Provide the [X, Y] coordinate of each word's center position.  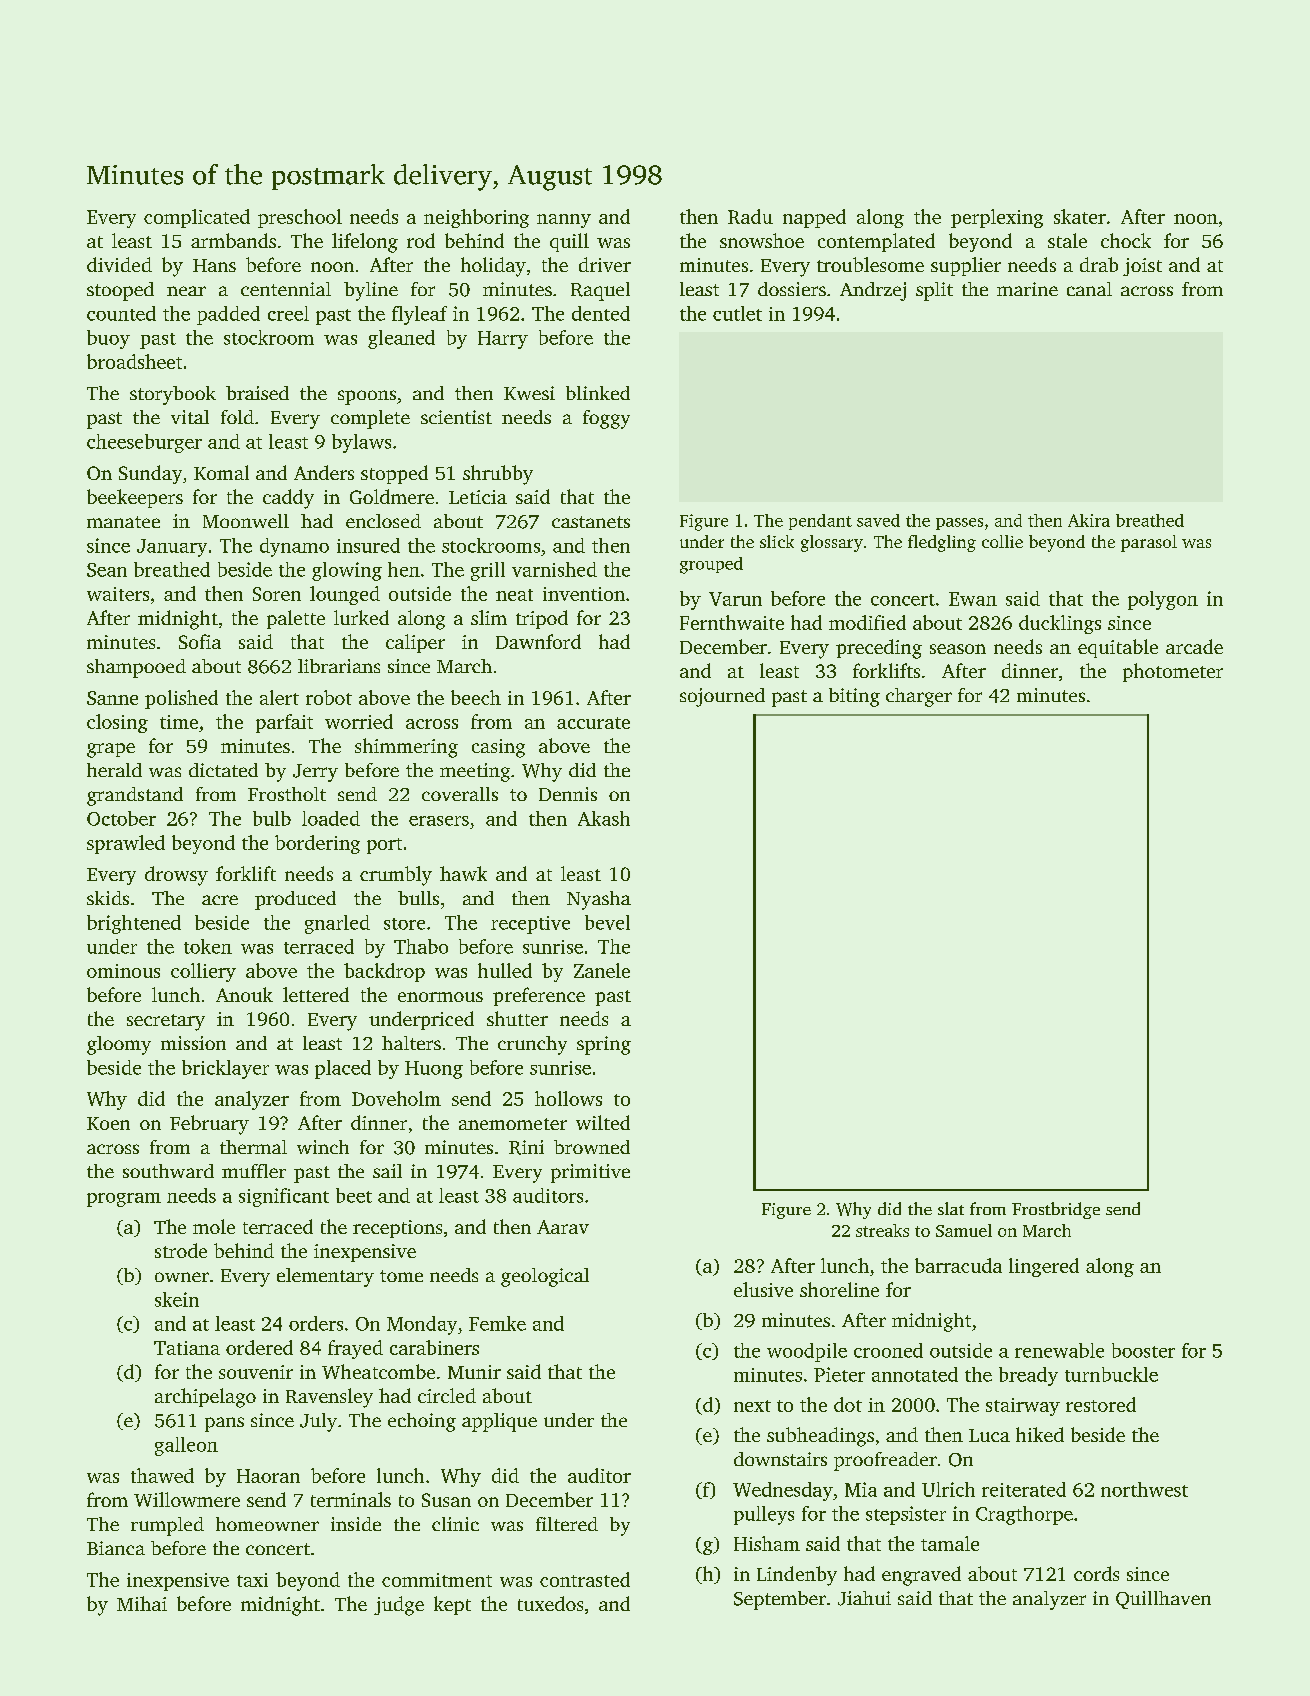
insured [368, 545]
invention [584, 594]
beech [476, 697]
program [124, 1200]
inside [356, 1524]
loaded [331, 818]
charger [919, 697]
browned [592, 1147]
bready [1028, 1376]
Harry [503, 340]
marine [1027, 289]
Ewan [973, 599]
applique [499, 1422]
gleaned [401, 339]
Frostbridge [1056, 1210]
